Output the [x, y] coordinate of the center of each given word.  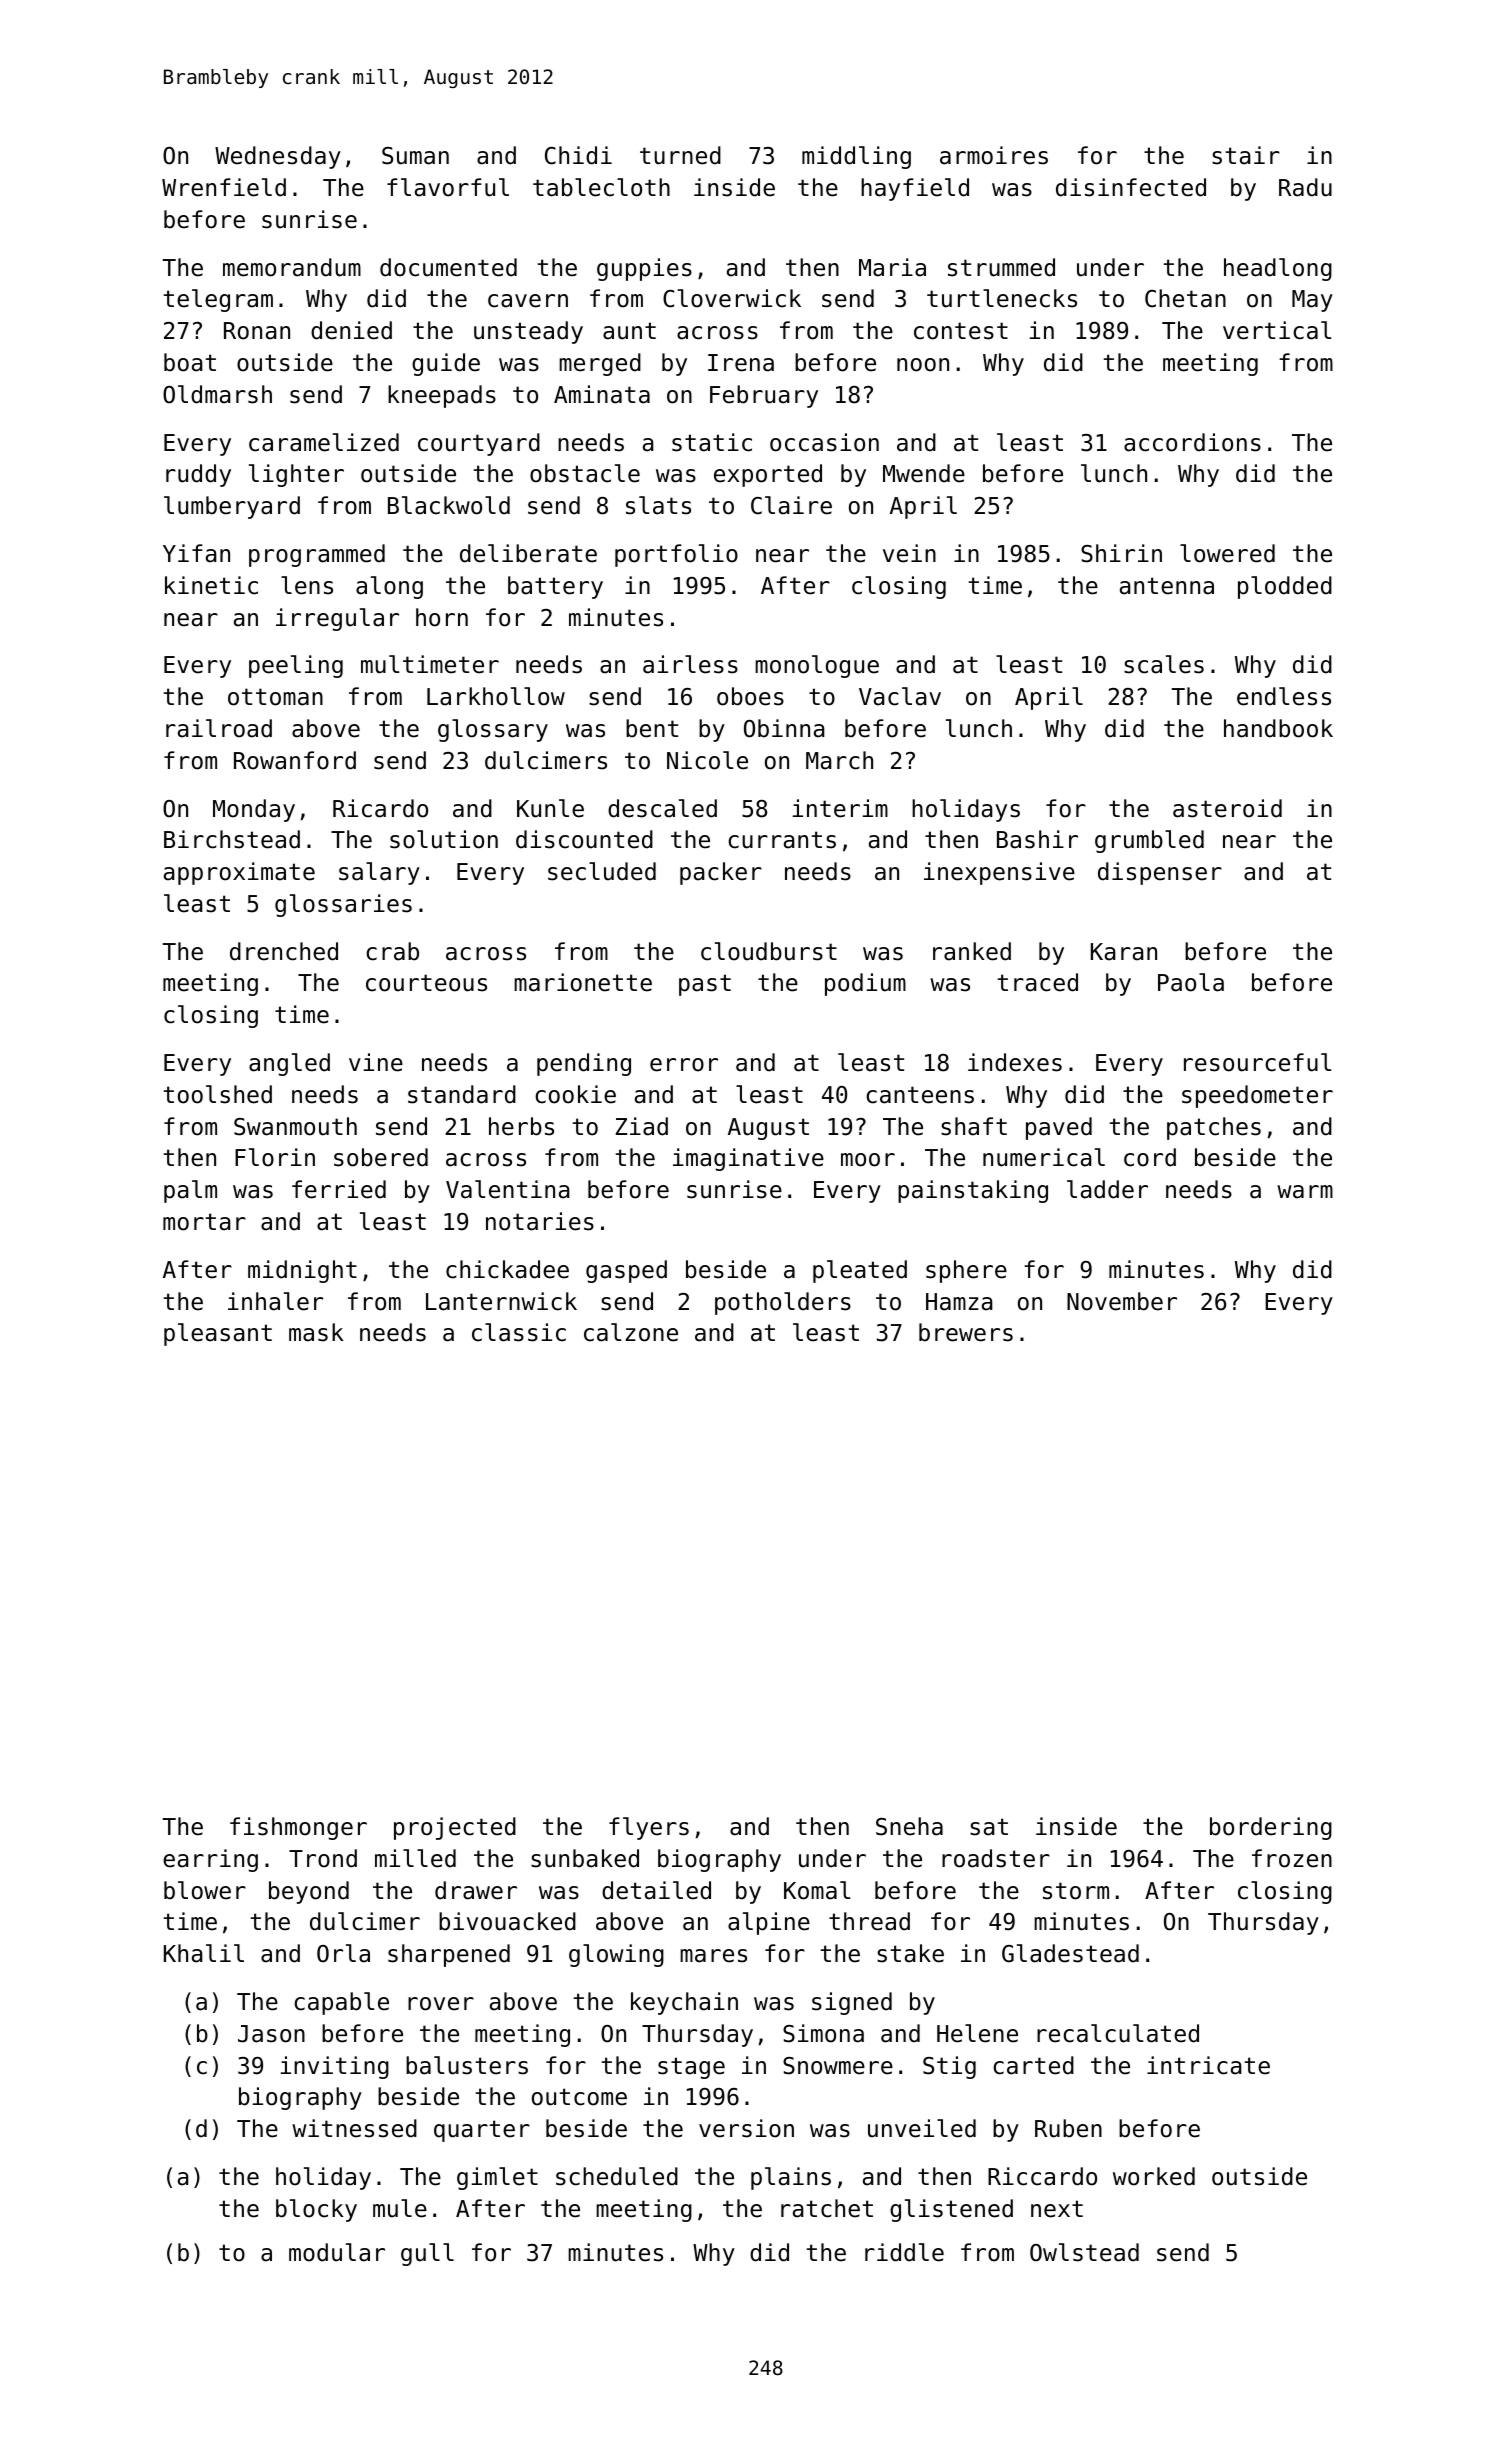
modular [337, 2252]
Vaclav [900, 696]
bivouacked [507, 1921]
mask [316, 1332]
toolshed [218, 1094]
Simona [823, 2033]
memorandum [292, 267]
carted [1033, 2065]
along [389, 587]
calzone [631, 1332]
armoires [994, 155]
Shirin [1121, 553]
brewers [966, 1332]
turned [680, 155]
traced [1038, 982]
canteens [920, 1095]
